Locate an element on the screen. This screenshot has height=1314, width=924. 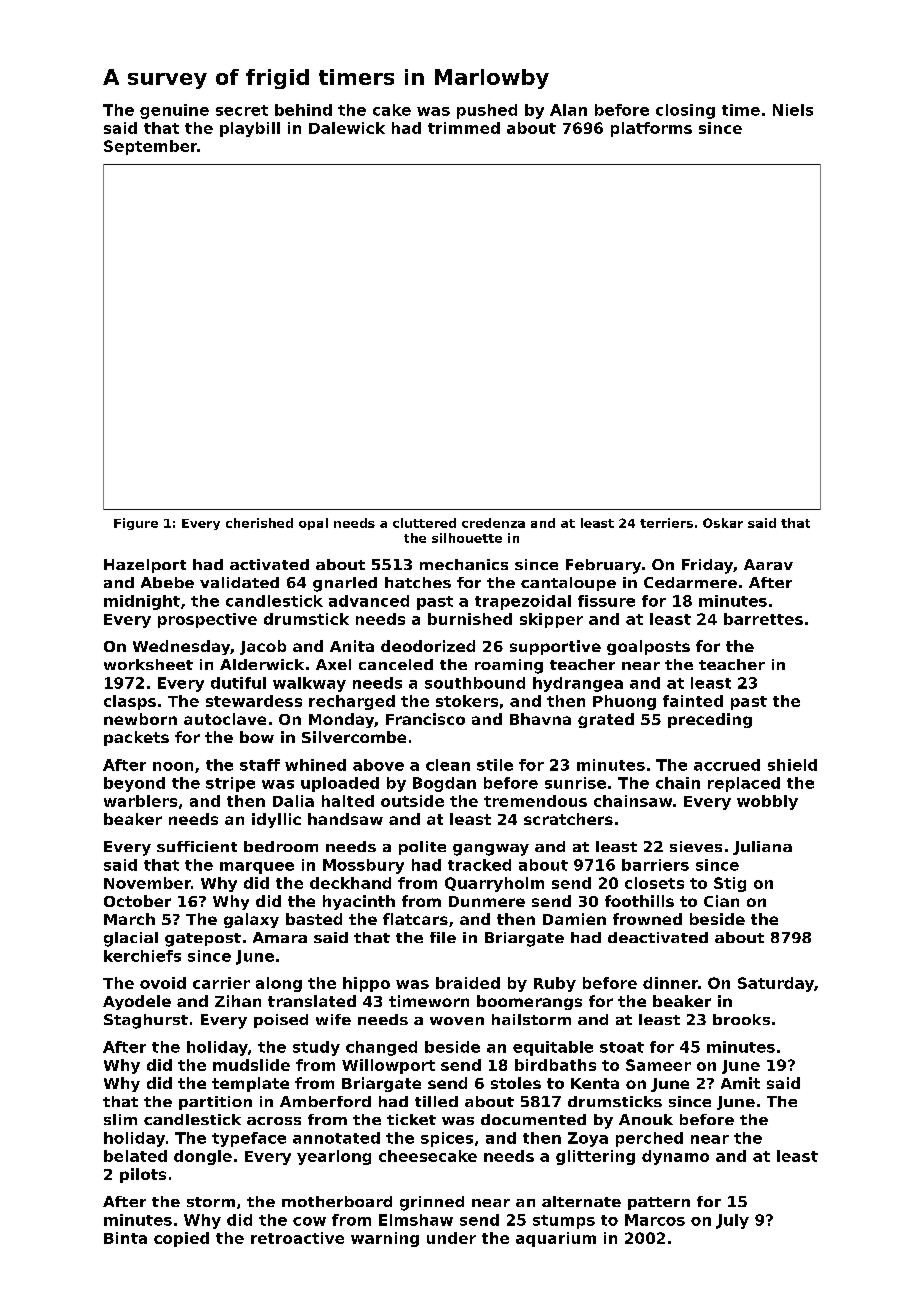
behind is located at coordinates (303, 110).
